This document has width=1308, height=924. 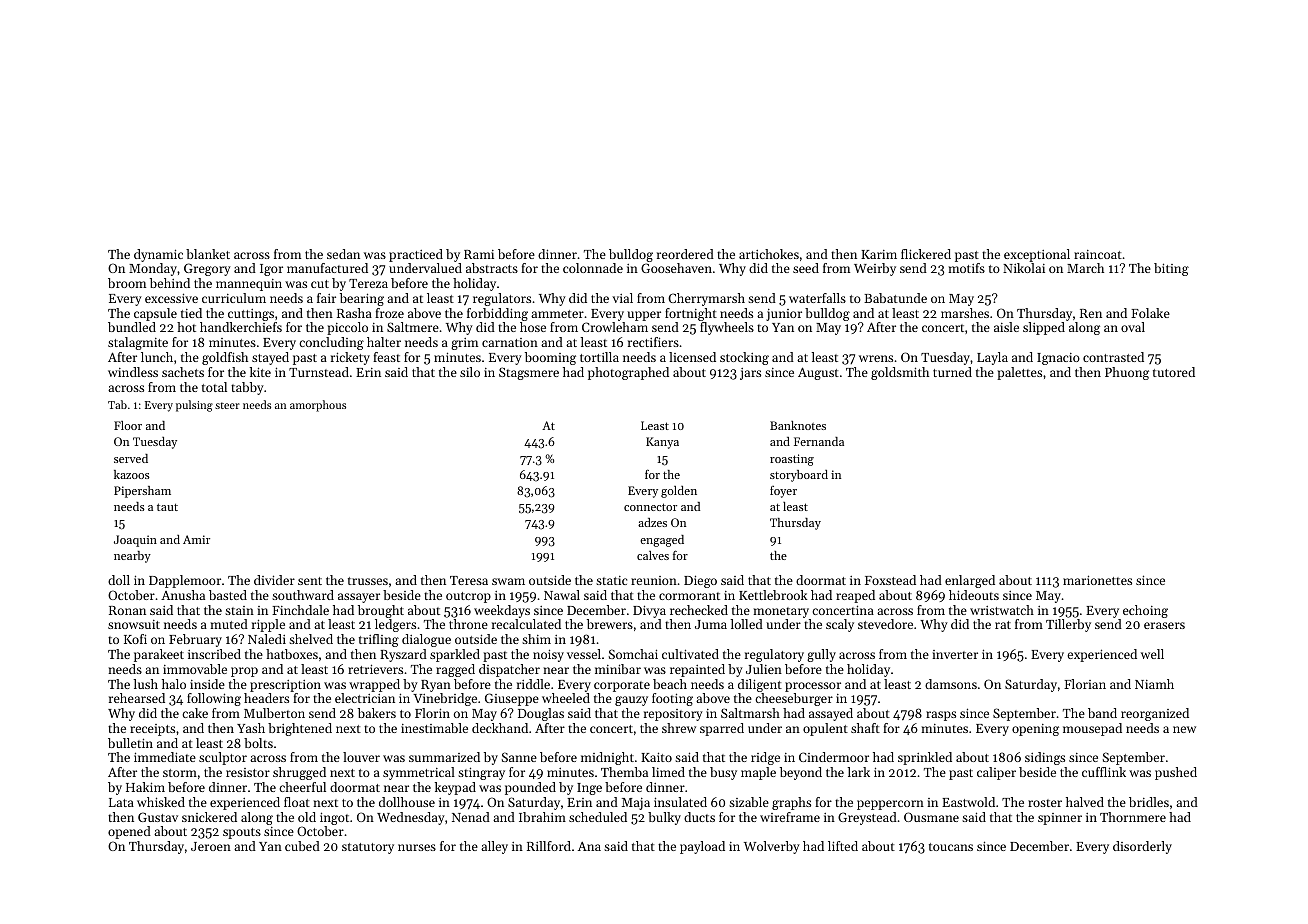 What do you see at coordinates (299, 773) in the document?
I see `shrugged` at bounding box center [299, 773].
